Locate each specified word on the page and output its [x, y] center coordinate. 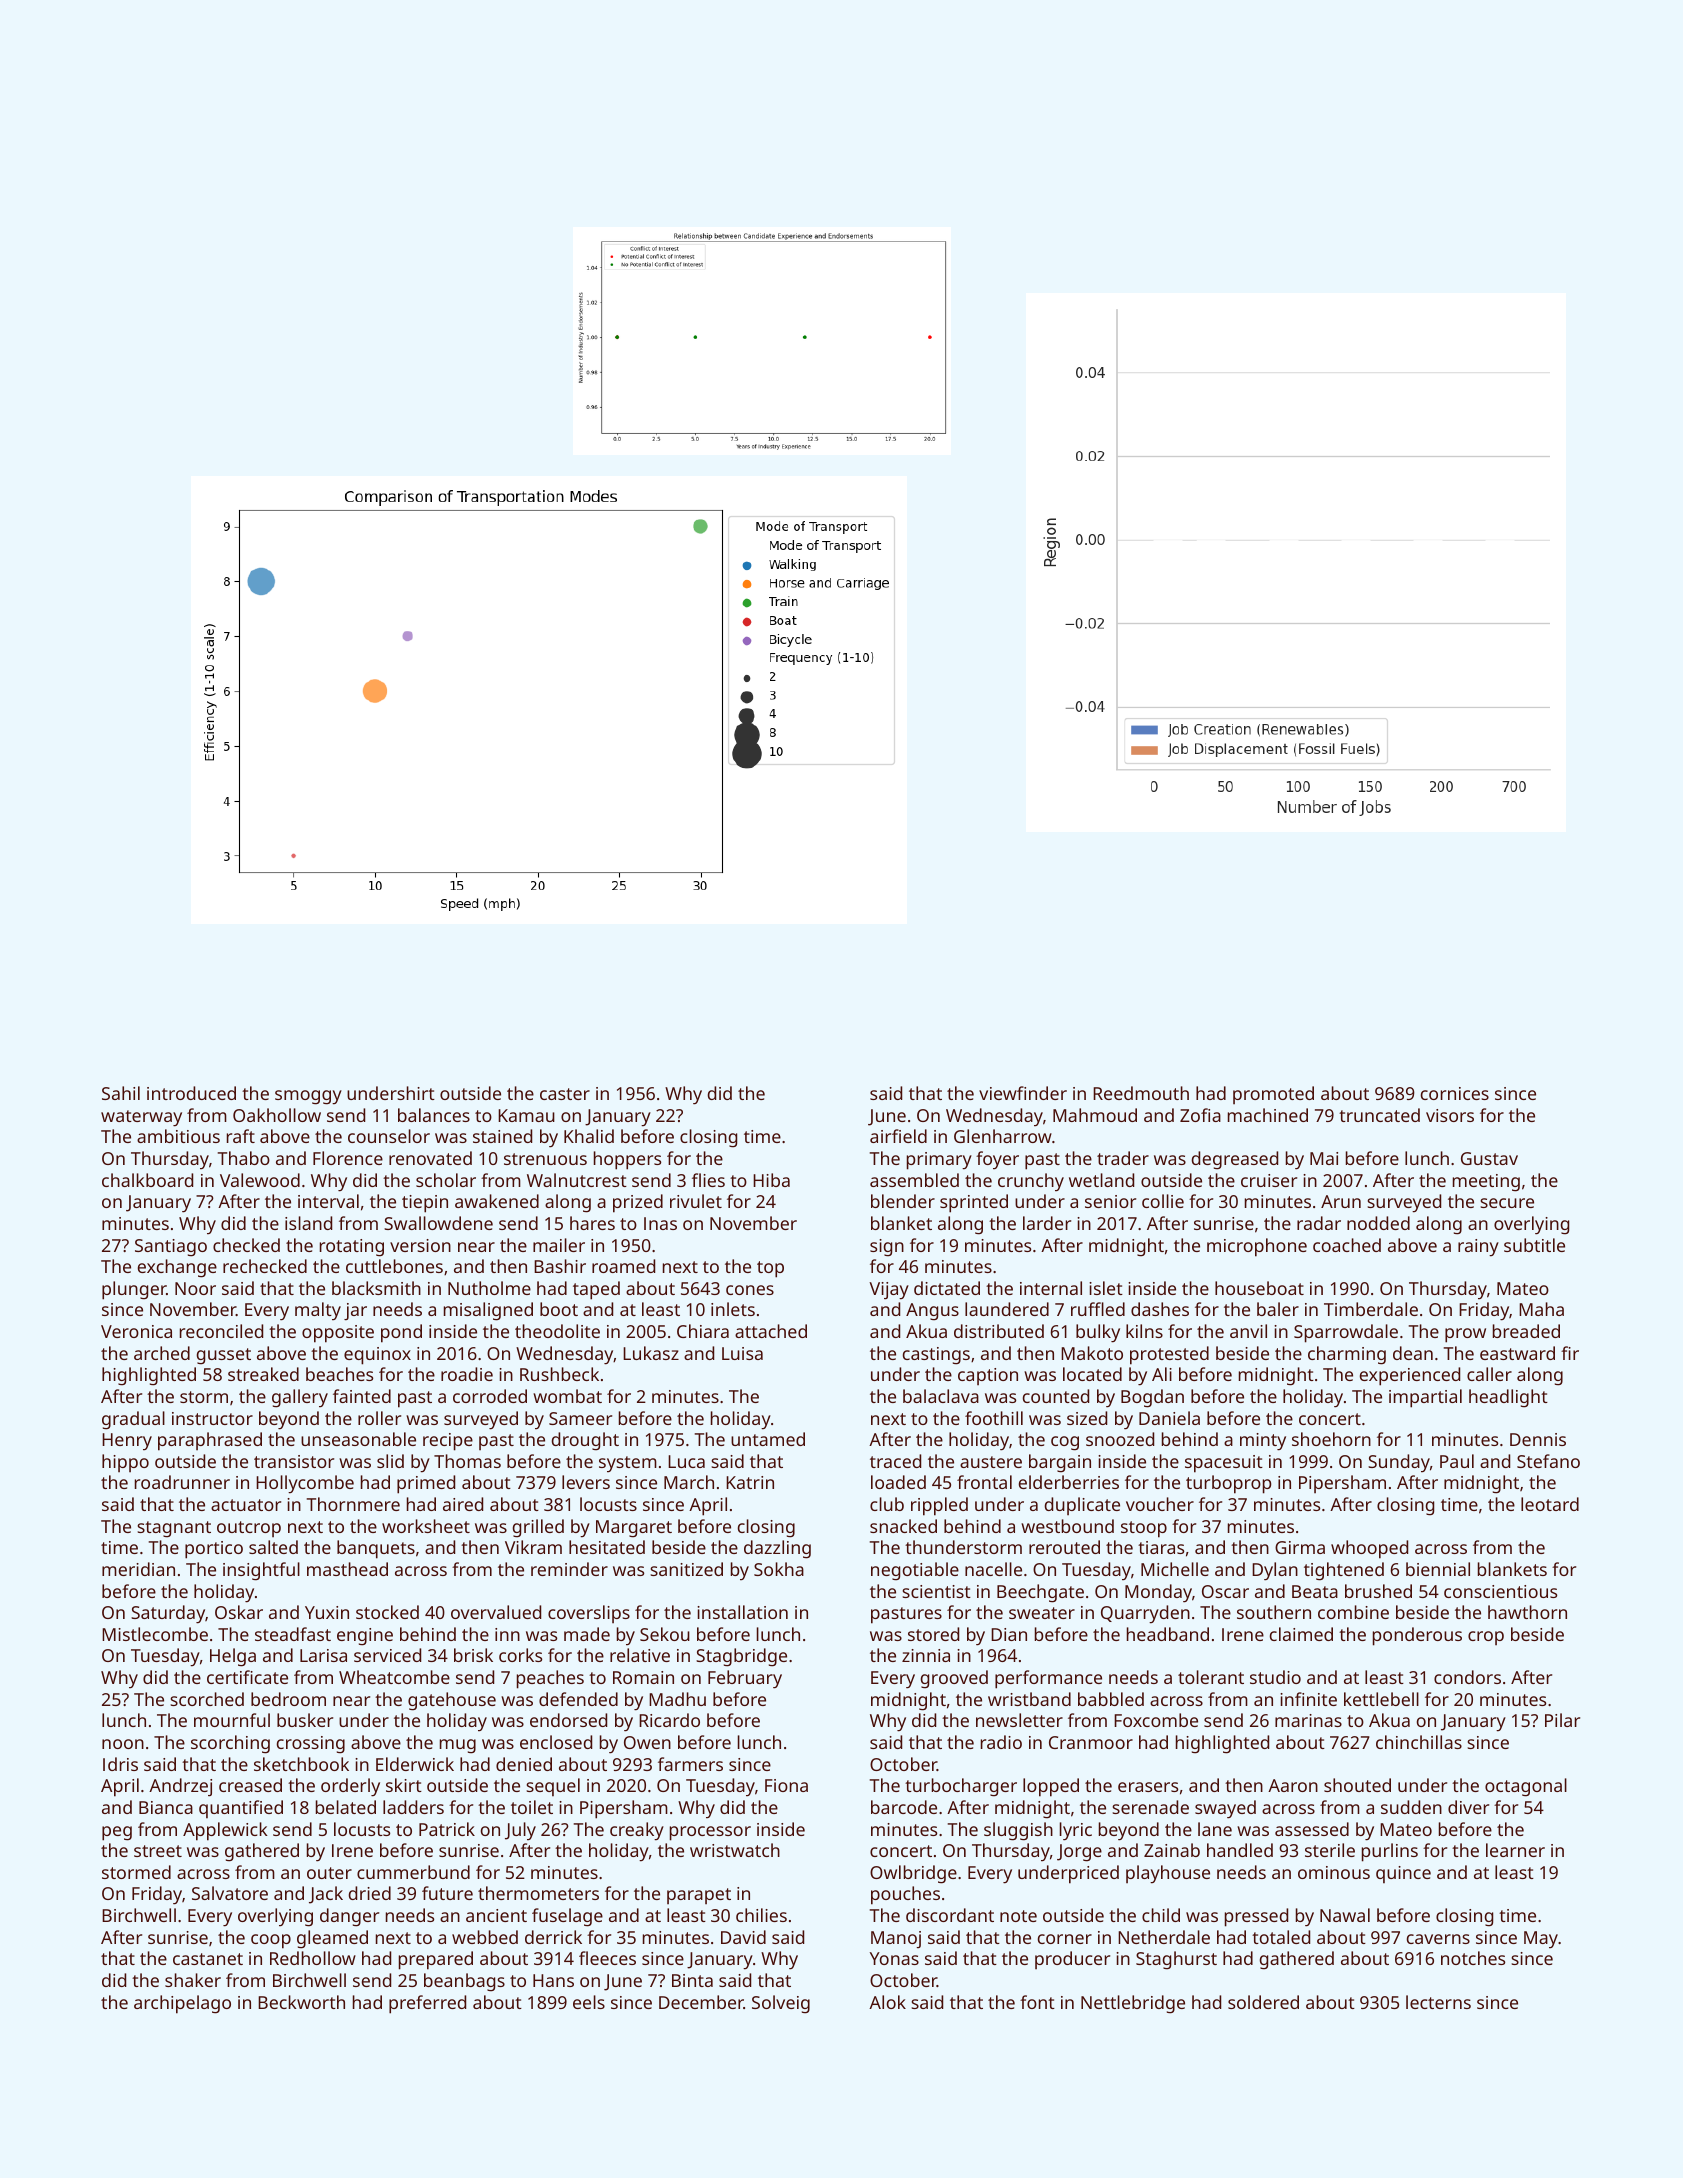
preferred [427, 2004]
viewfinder [1023, 1093]
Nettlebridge [1133, 2004]
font [1037, 2002]
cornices [1455, 1093]
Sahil [121, 1093]
